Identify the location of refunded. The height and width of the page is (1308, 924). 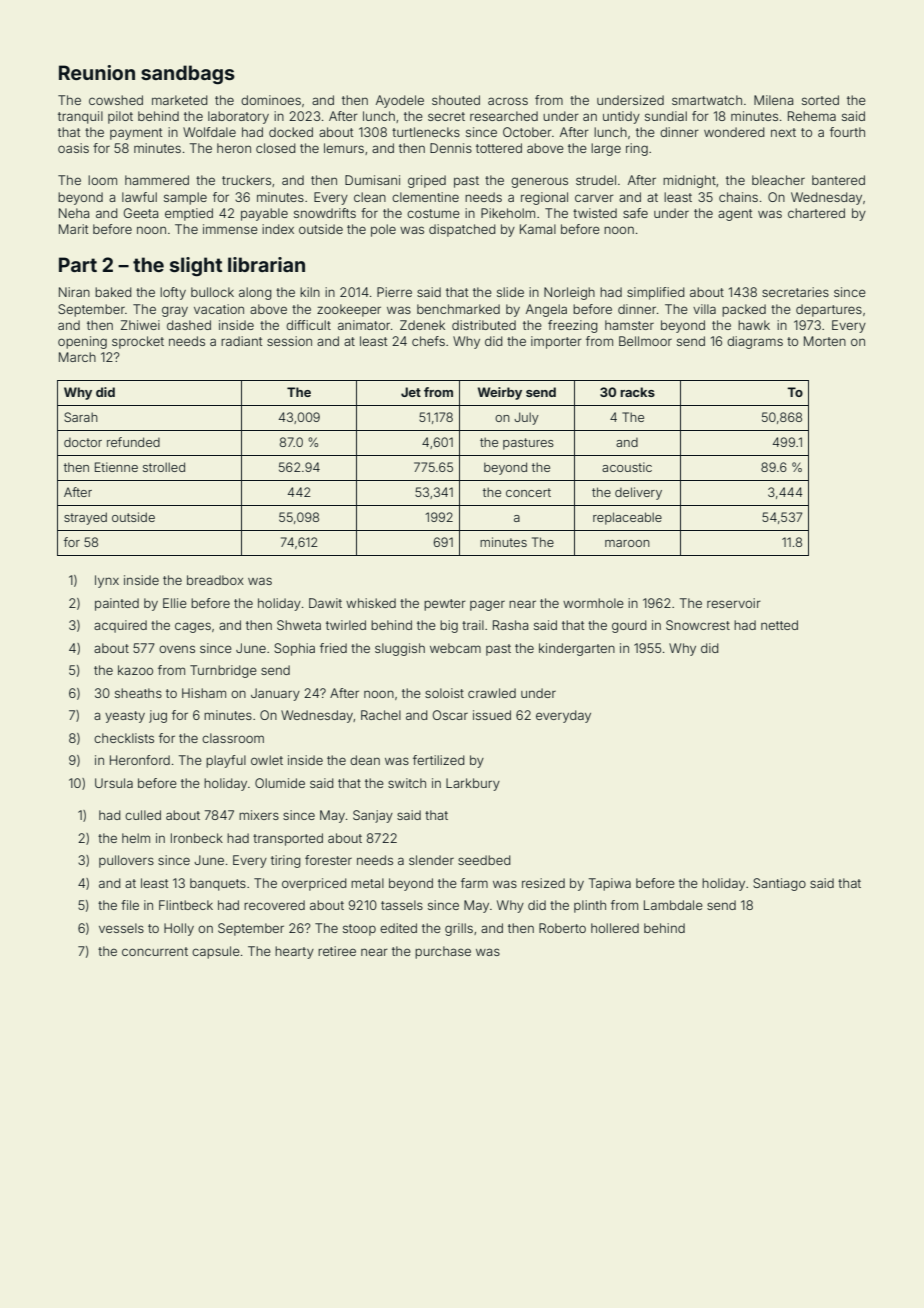
(133, 442).
